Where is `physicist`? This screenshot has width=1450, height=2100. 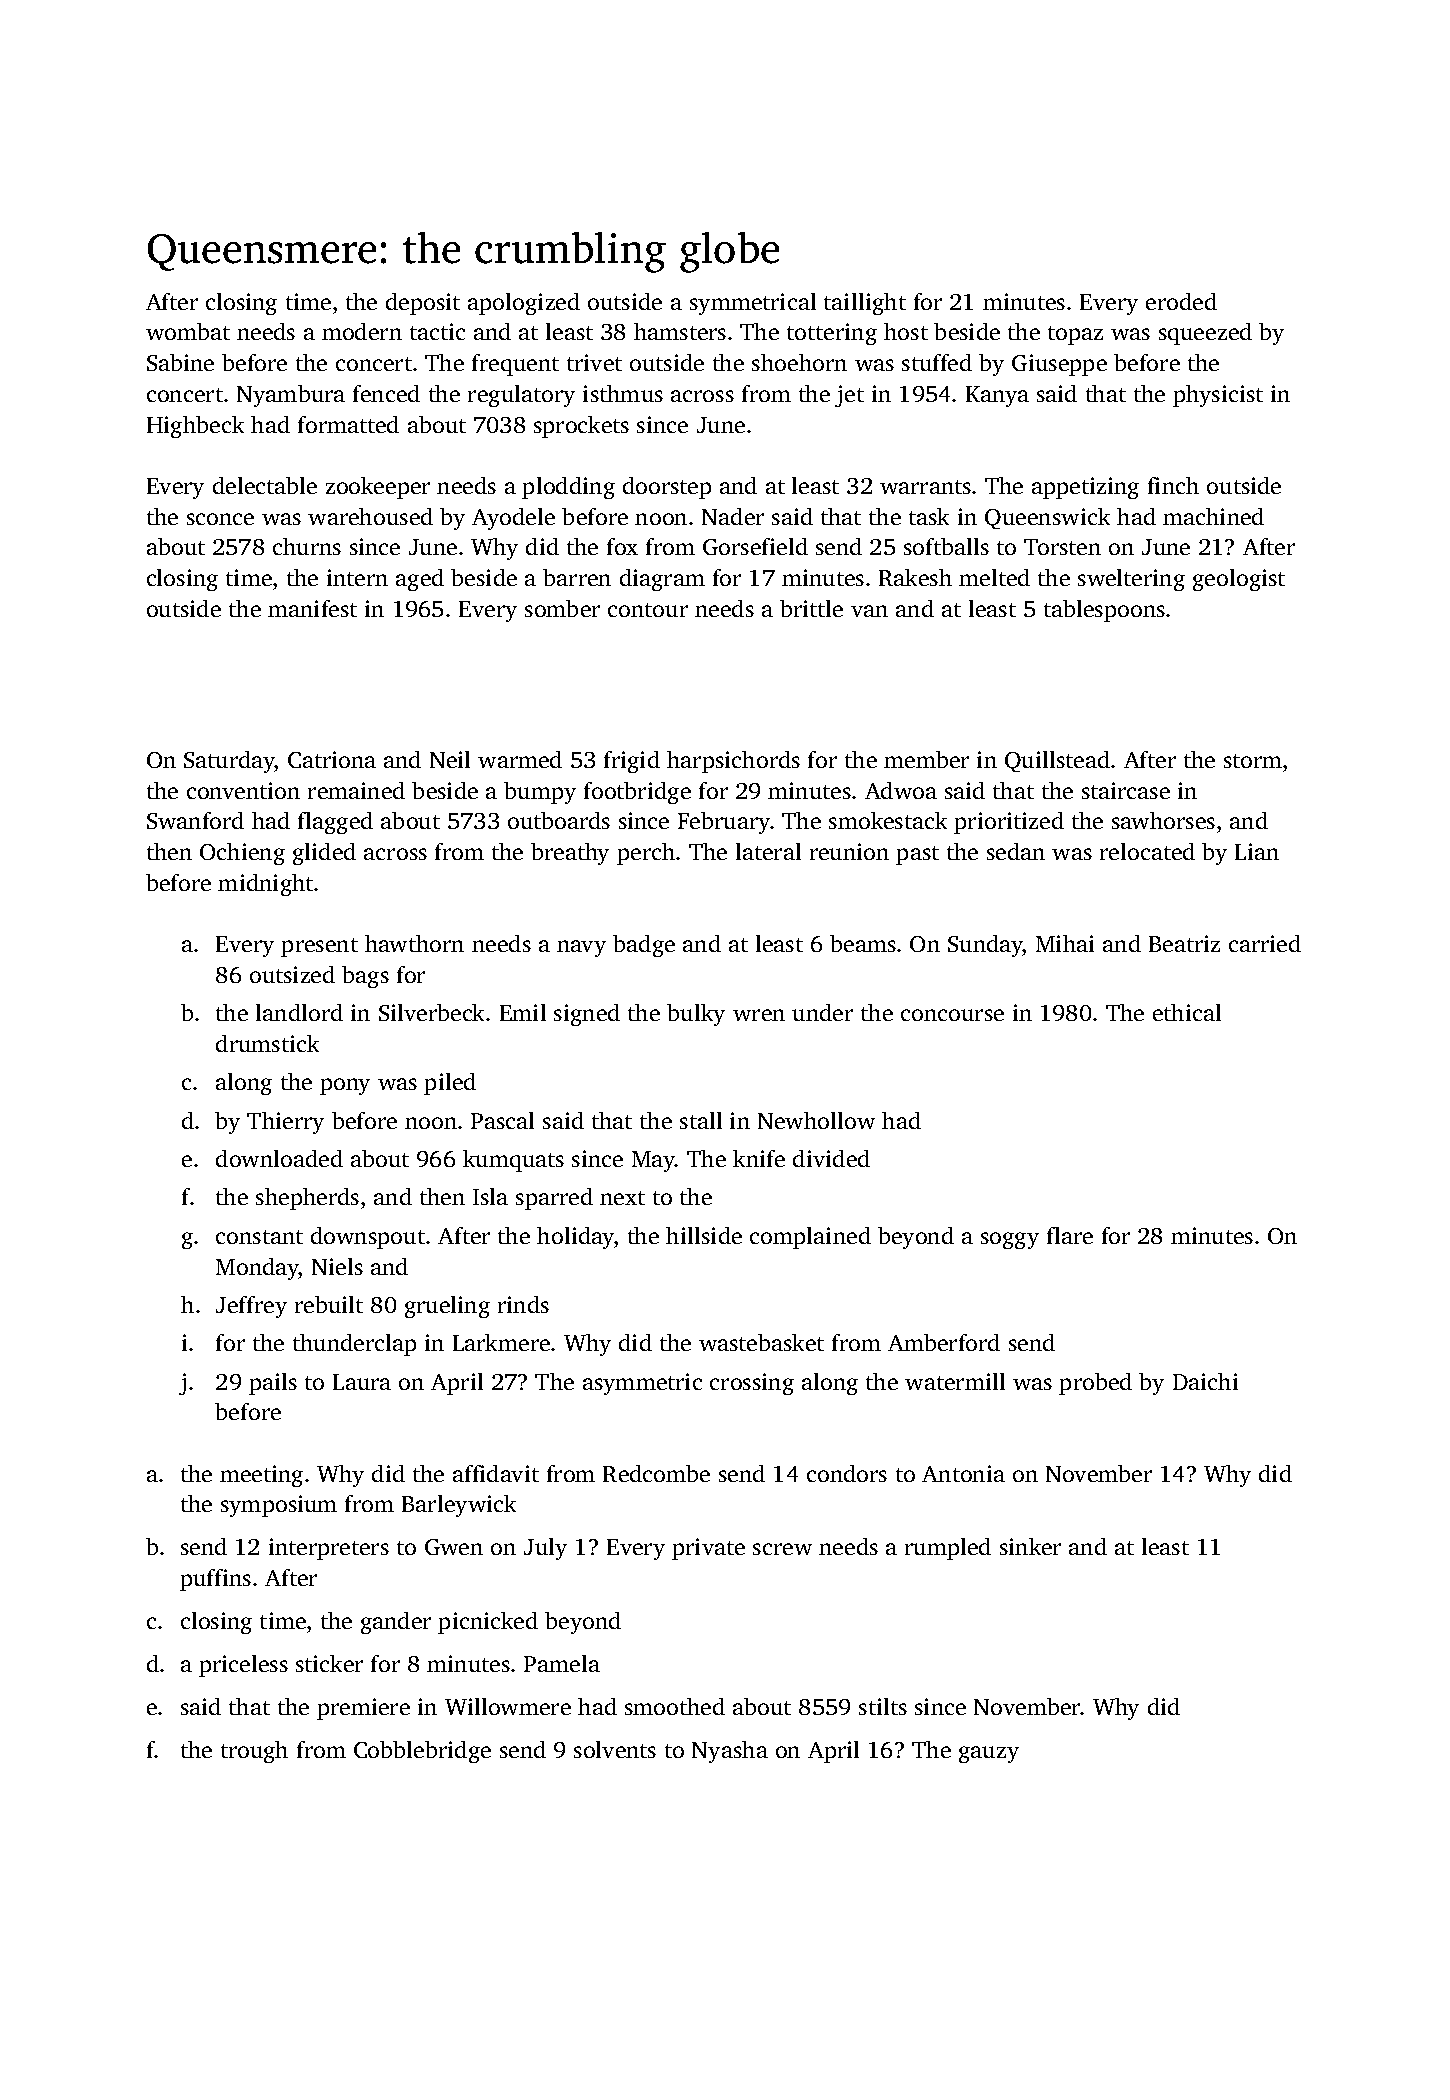 physicist is located at coordinates (1218, 396).
